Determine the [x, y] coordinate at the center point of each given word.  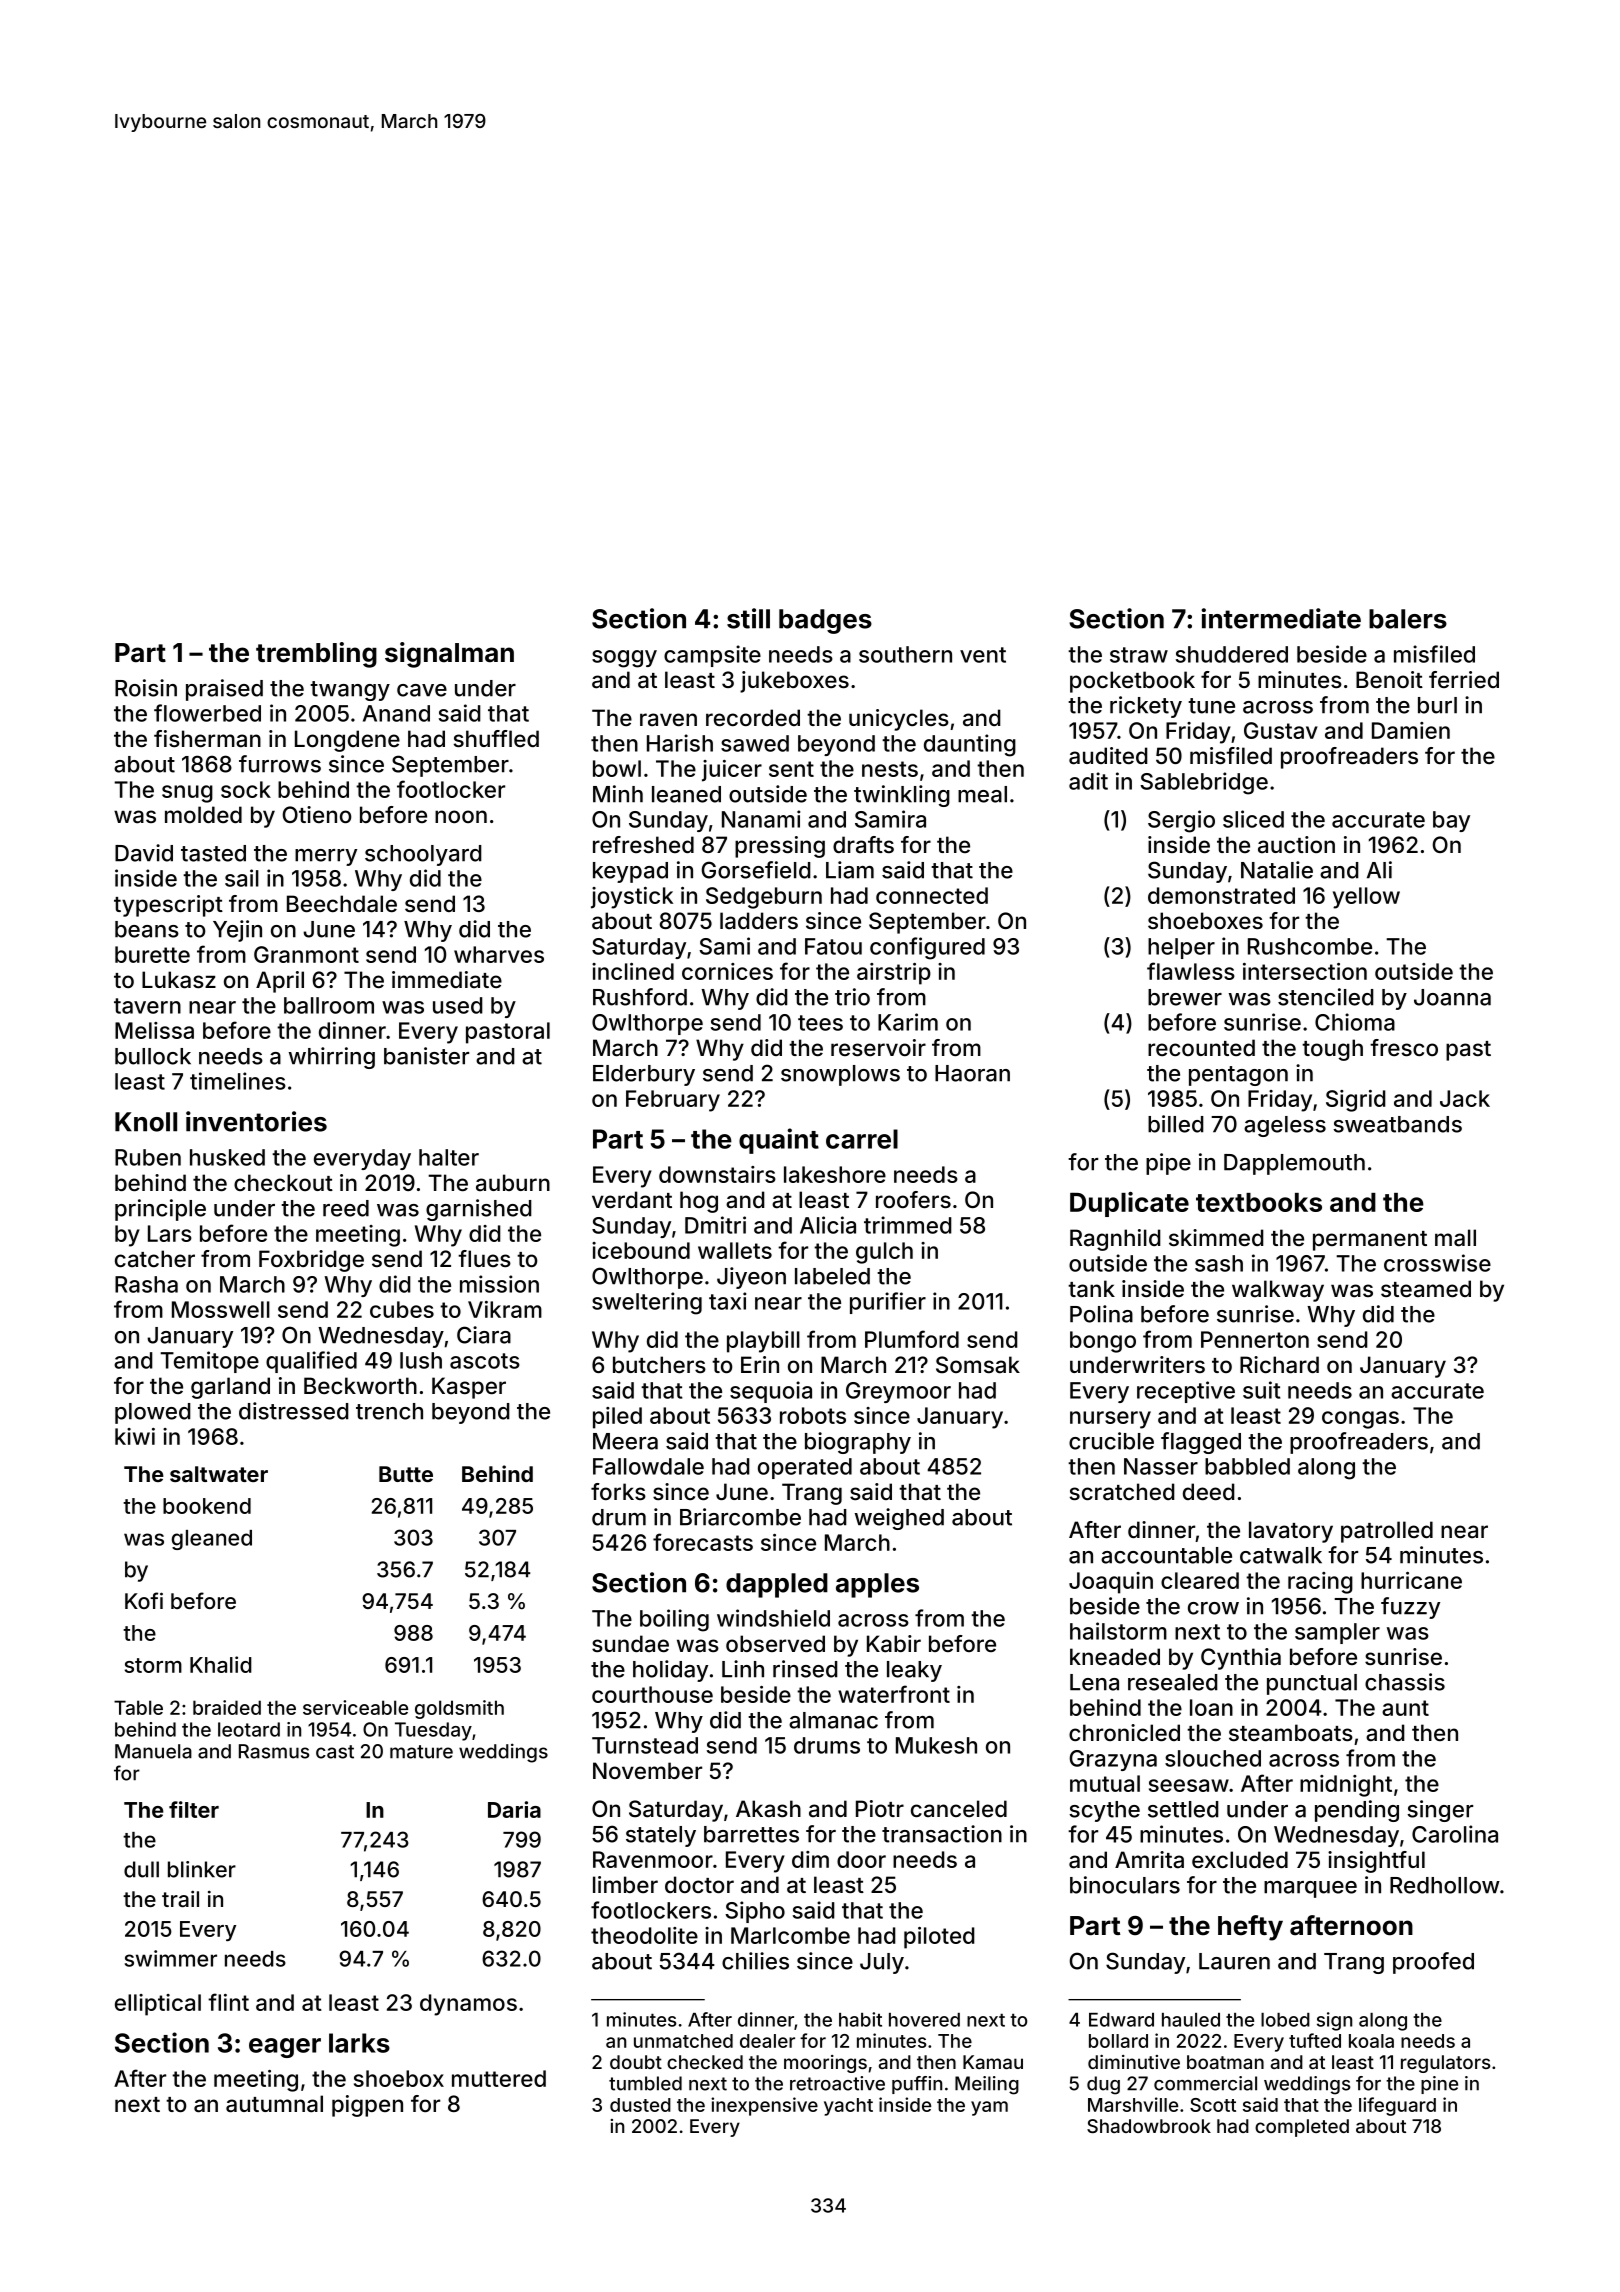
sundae [630, 1644]
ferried [1464, 679]
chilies [755, 1961]
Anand [396, 713]
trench [389, 1411]
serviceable [355, 1707]
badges [825, 621]
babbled [1247, 1466]
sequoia [771, 1392]
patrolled [1387, 1532]
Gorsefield [756, 870]
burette [152, 954]
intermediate [1281, 618]
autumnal [274, 2104]
